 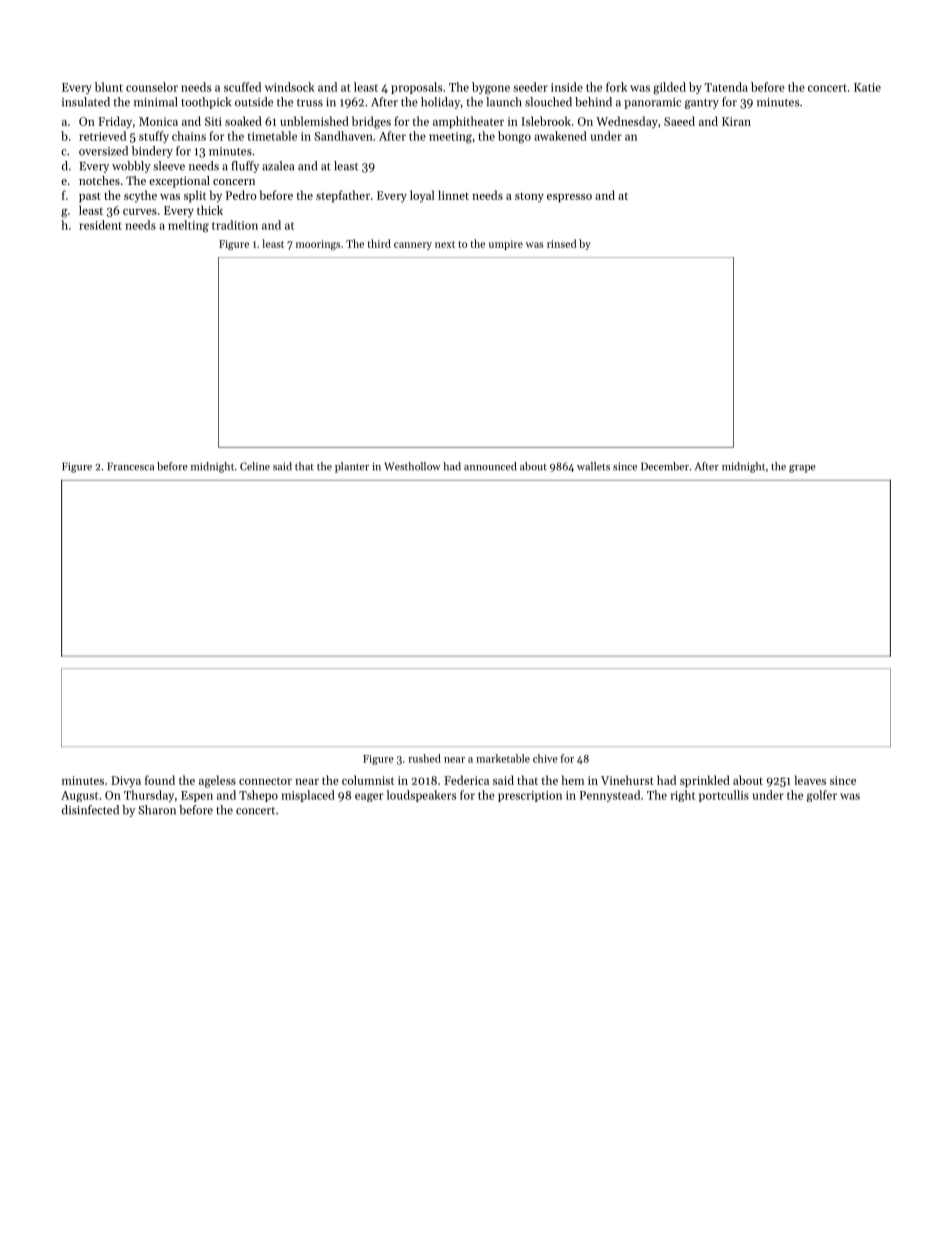 What do you see at coordinates (669, 88) in the screenshot?
I see `gilded` at bounding box center [669, 88].
